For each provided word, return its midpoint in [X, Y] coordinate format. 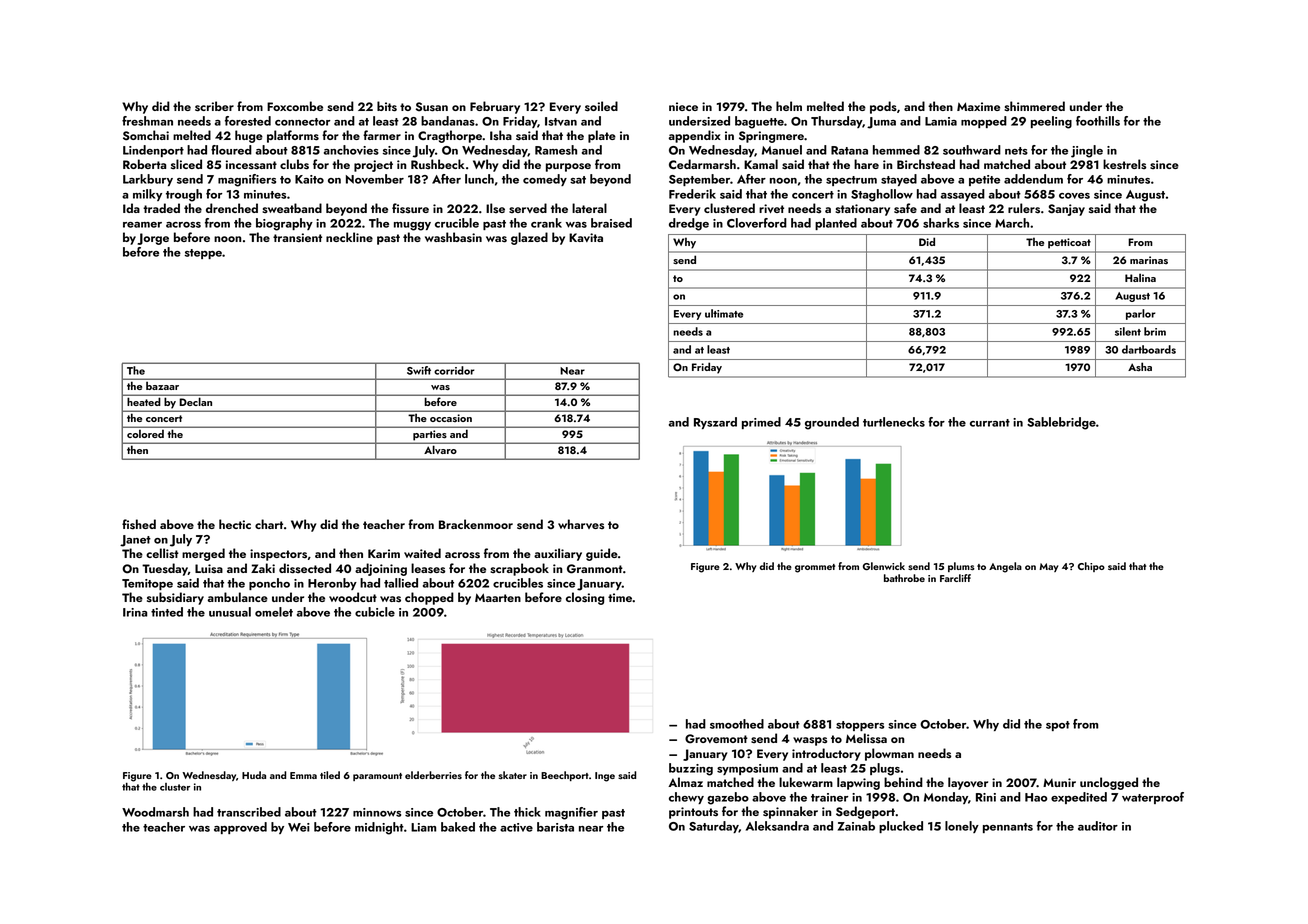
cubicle [375, 612]
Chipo [1091, 567]
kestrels [1124, 164]
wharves [581, 524]
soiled [601, 106]
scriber [214, 106]
